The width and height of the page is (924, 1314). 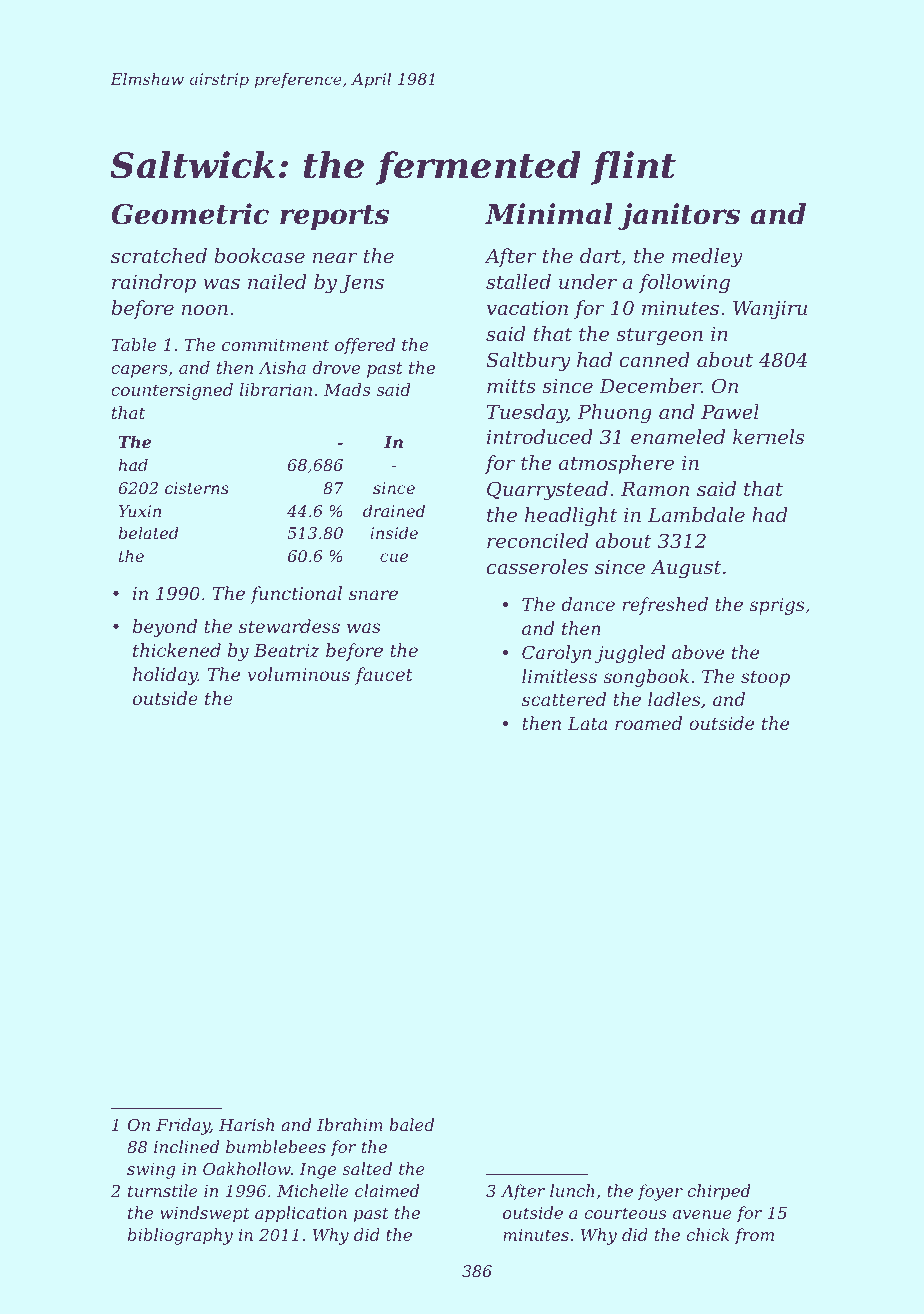 I want to click on baled, so click(x=411, y=1124).
